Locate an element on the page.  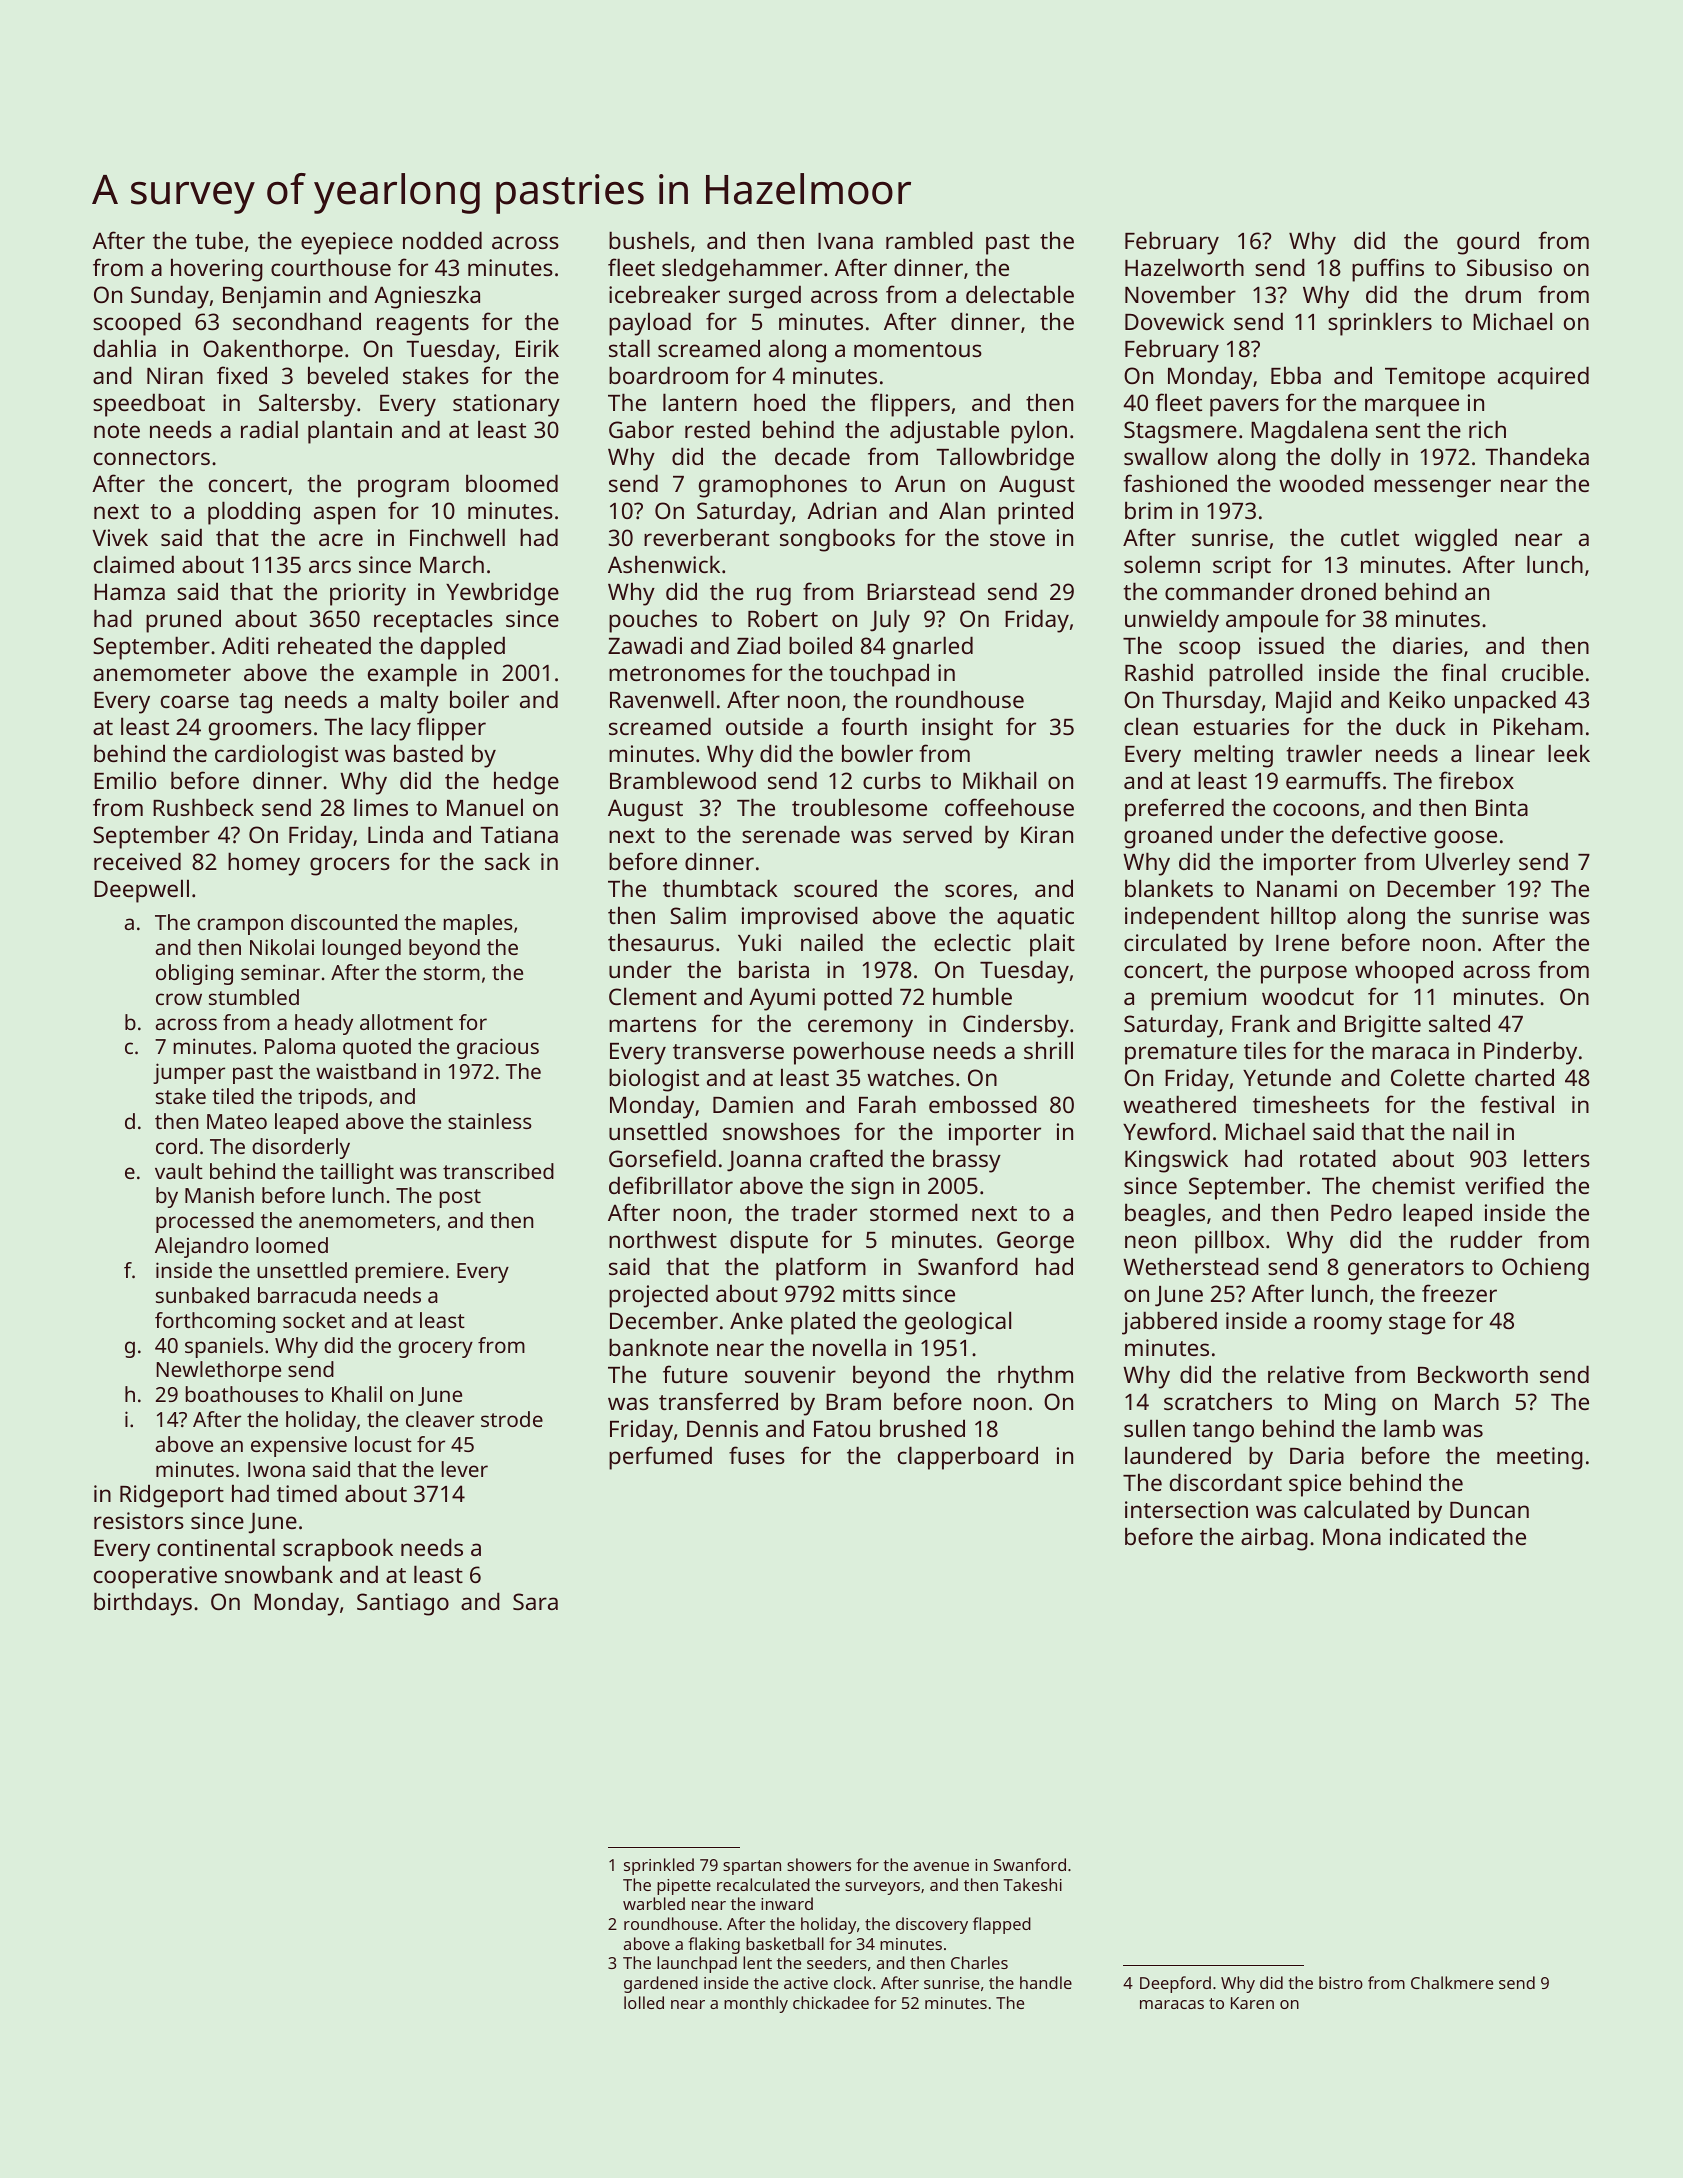
monthly is located at coordinates (756, 2004).
